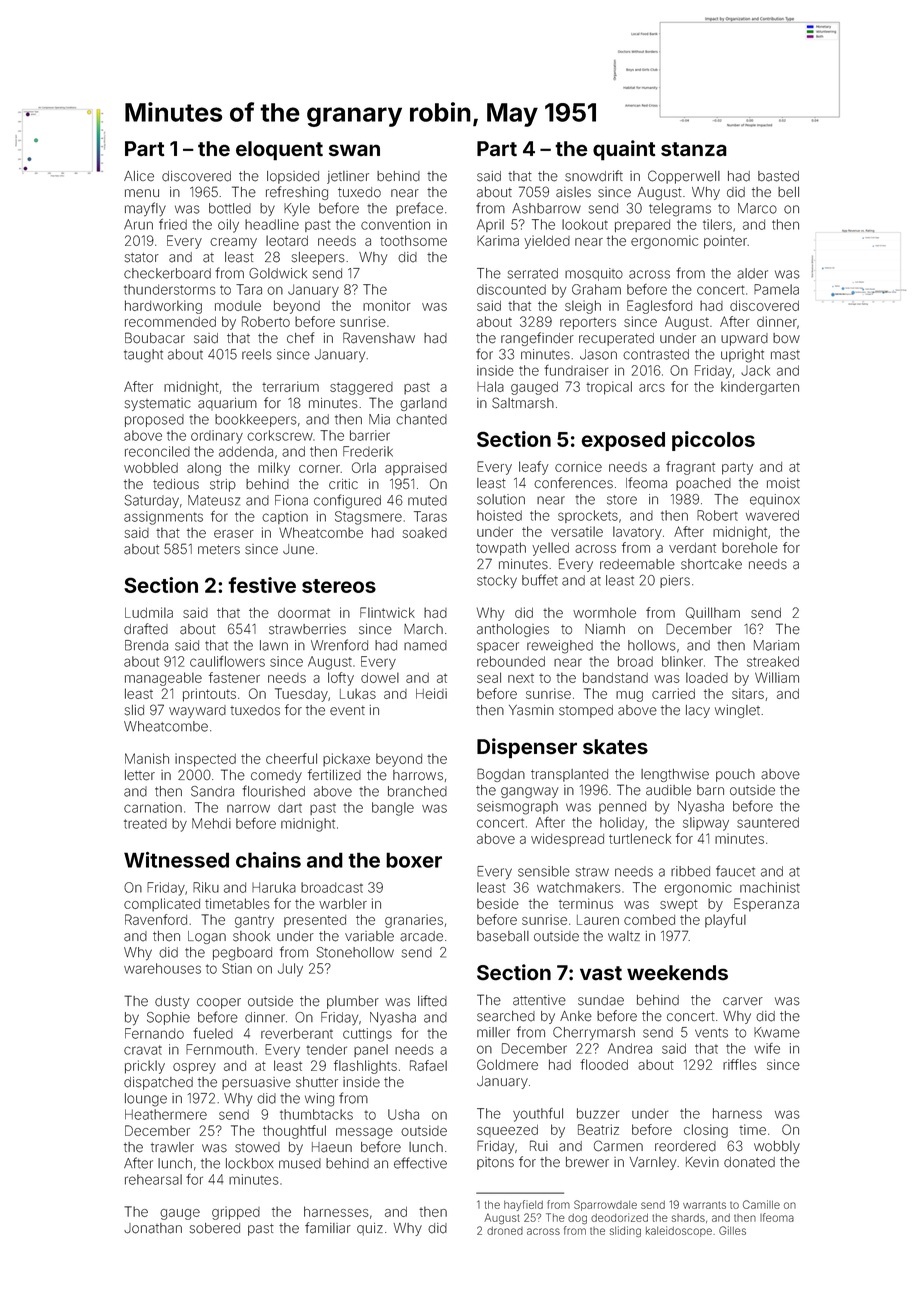  I want to click on Alice, so click(139, 176).
